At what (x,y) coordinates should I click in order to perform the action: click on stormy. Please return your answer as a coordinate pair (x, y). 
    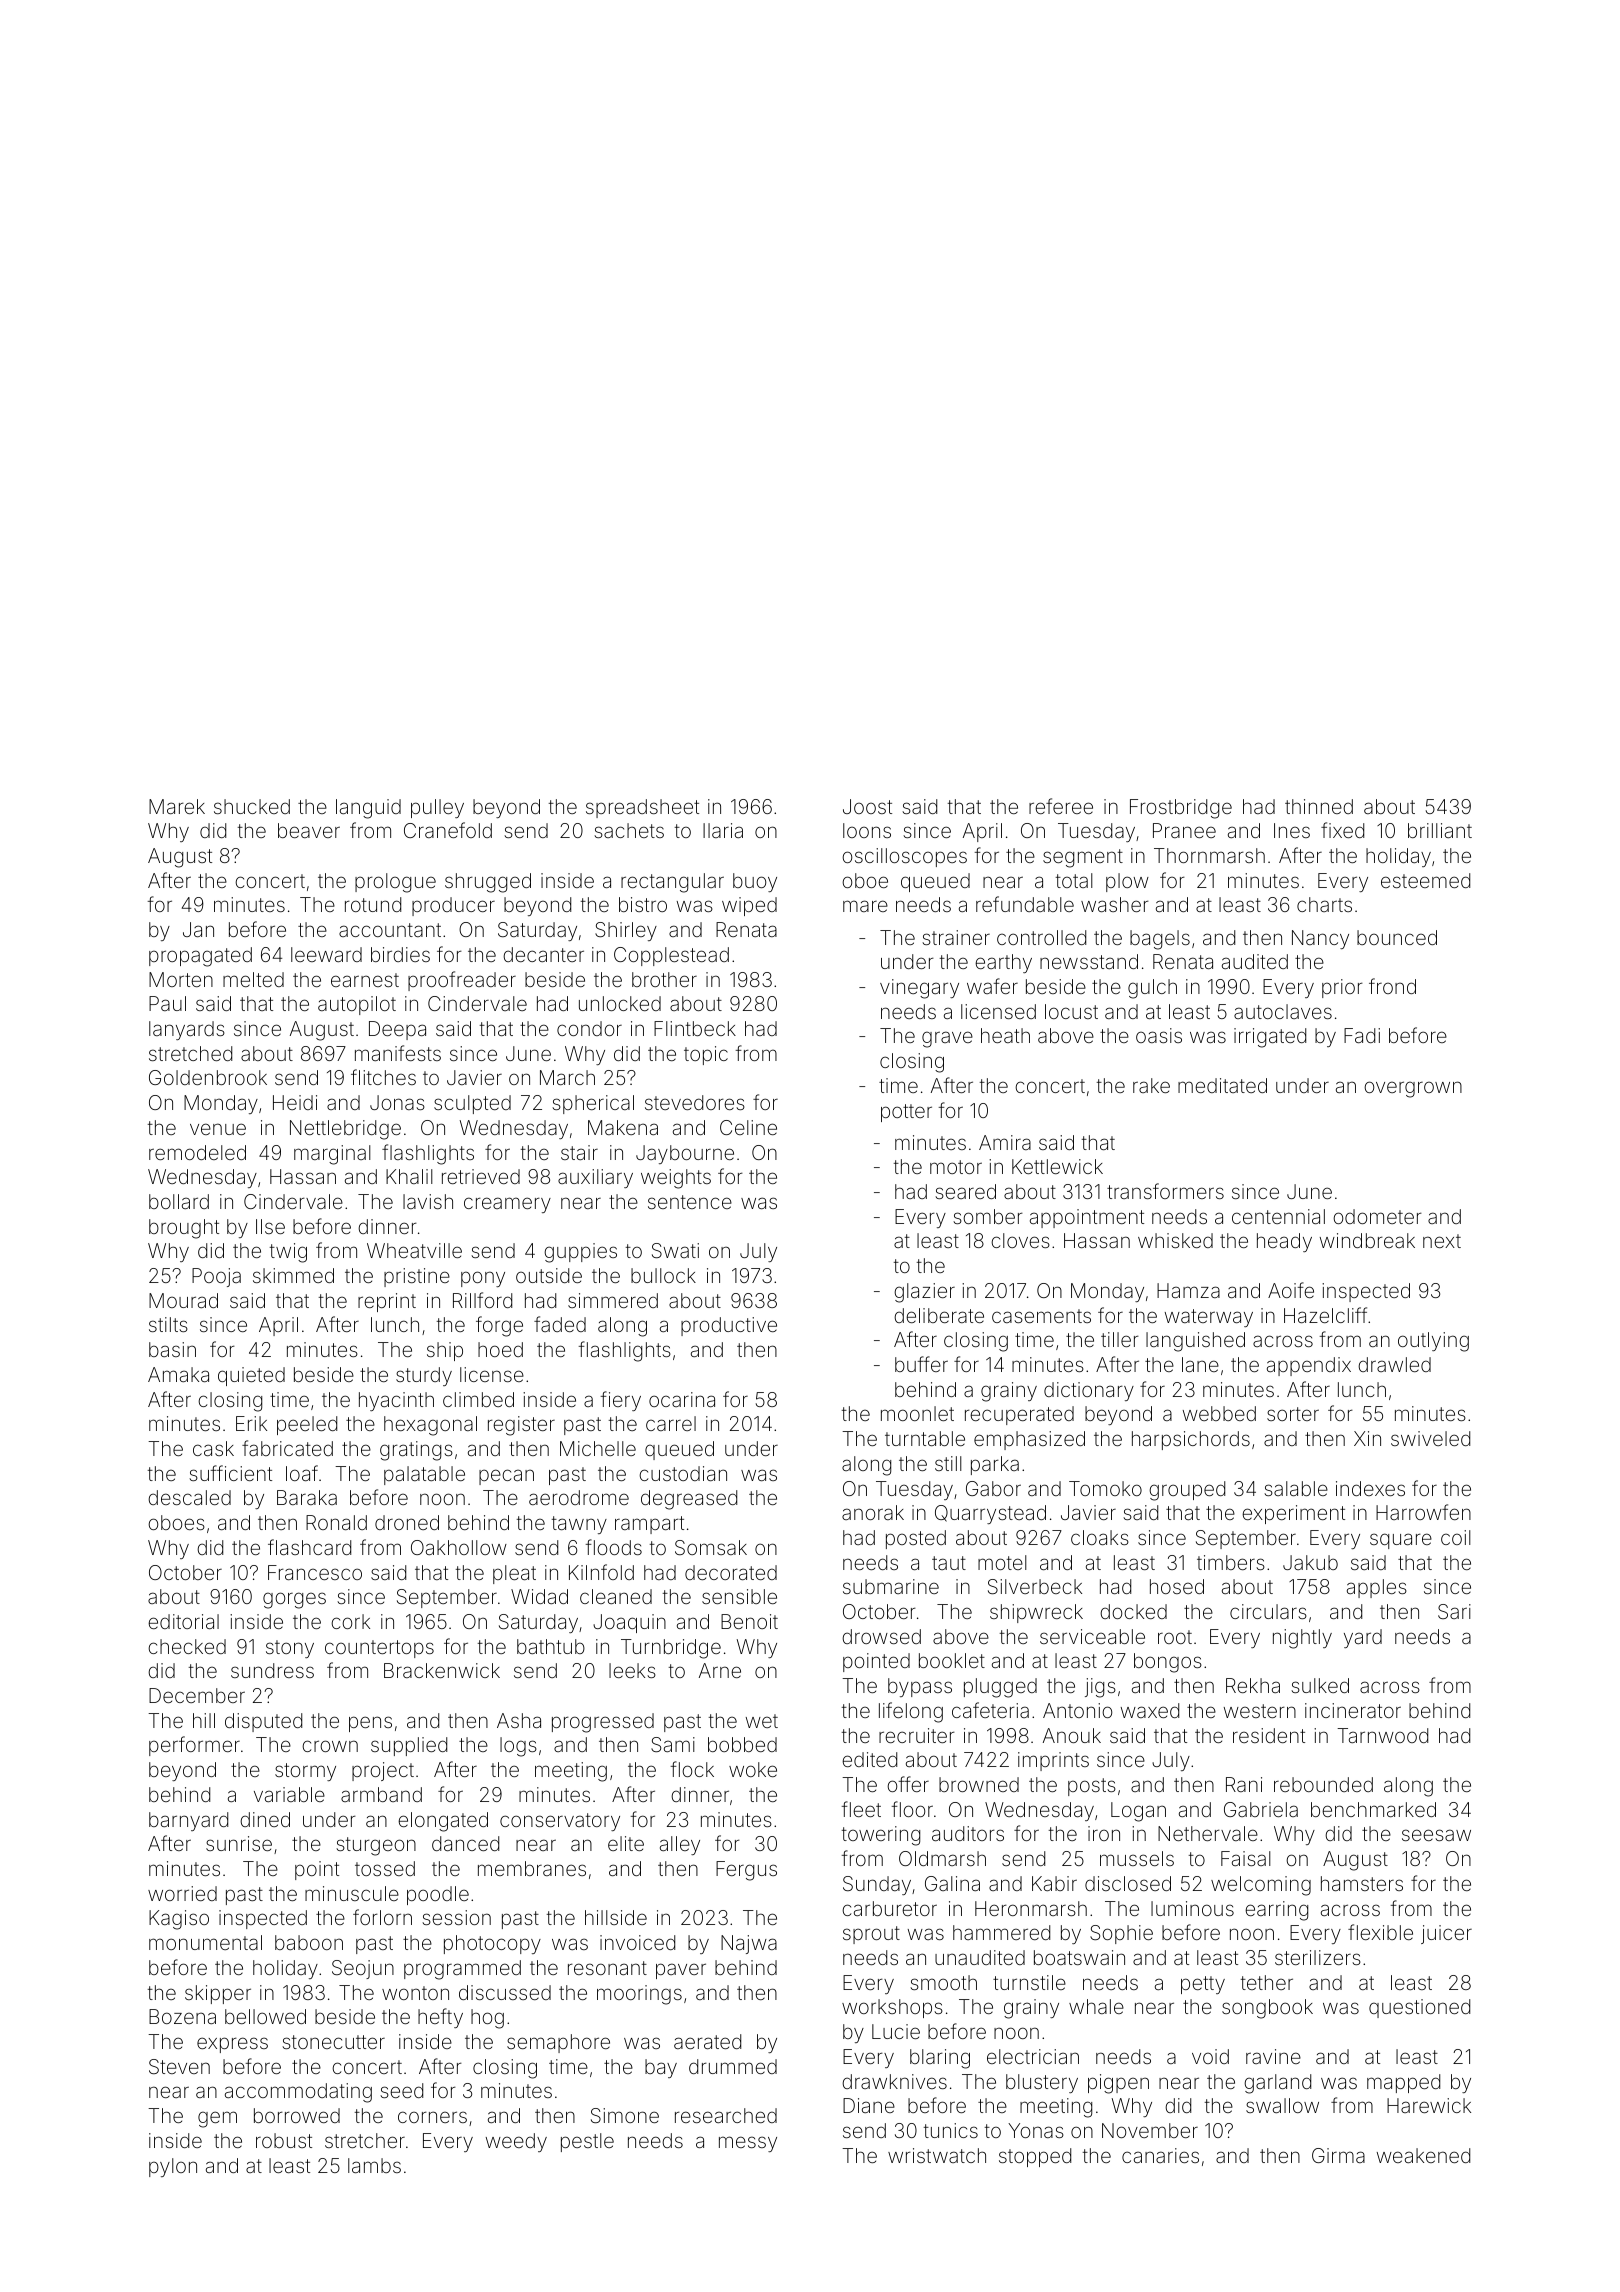
    Looking at the image, I should click on (305, 1772).
